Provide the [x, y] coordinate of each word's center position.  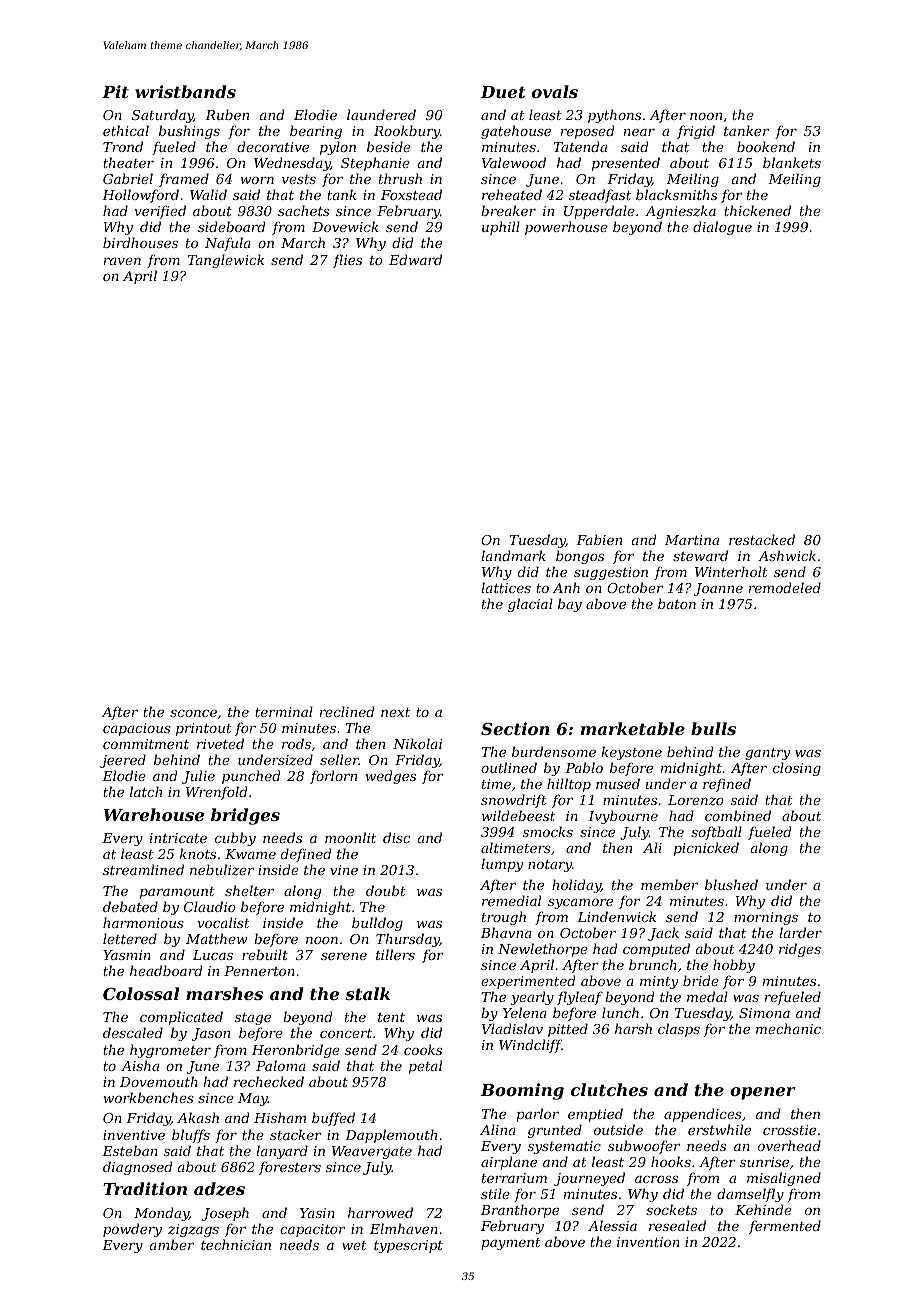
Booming [522, 1091]
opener [763, 1093]
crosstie [789, 1130]
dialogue [722, 228]
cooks [423, 1049]
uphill [501, 228]
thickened [757, 210]
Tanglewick [226, 261]
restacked [762, 539]
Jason [211, 1034]
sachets [304, 210]
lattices [506, 587]
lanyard [282, 1152]
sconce [193, 713]
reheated [512, 194]
